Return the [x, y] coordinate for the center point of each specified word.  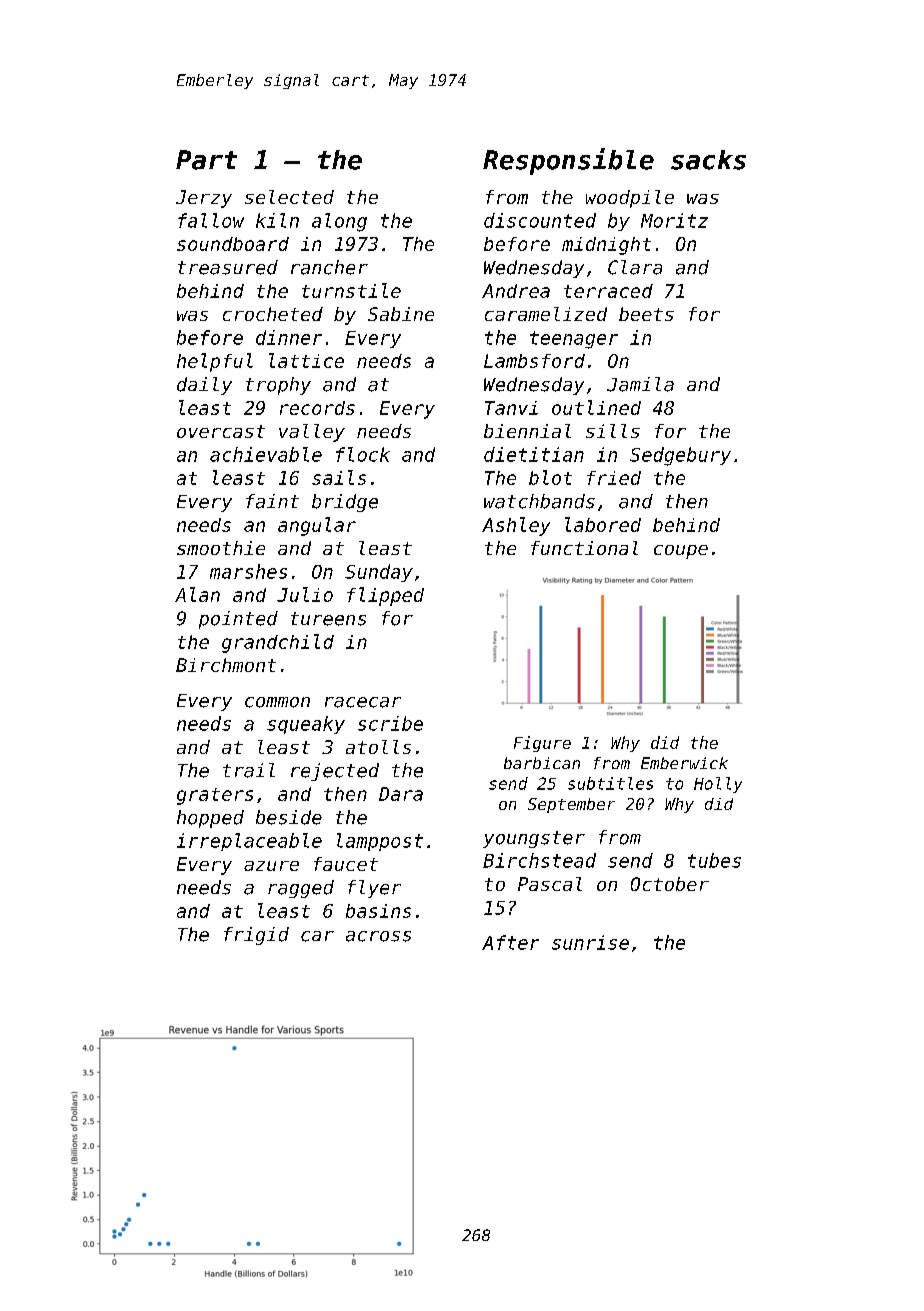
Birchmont [226, 665]
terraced [608, 291]
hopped [210, 819]
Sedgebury [680, 456]
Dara [401, 794]
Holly [718, 785]
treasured [228, 267]
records [317, 408]
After [510, 942]
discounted [540, 220]
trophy [278, 386]
